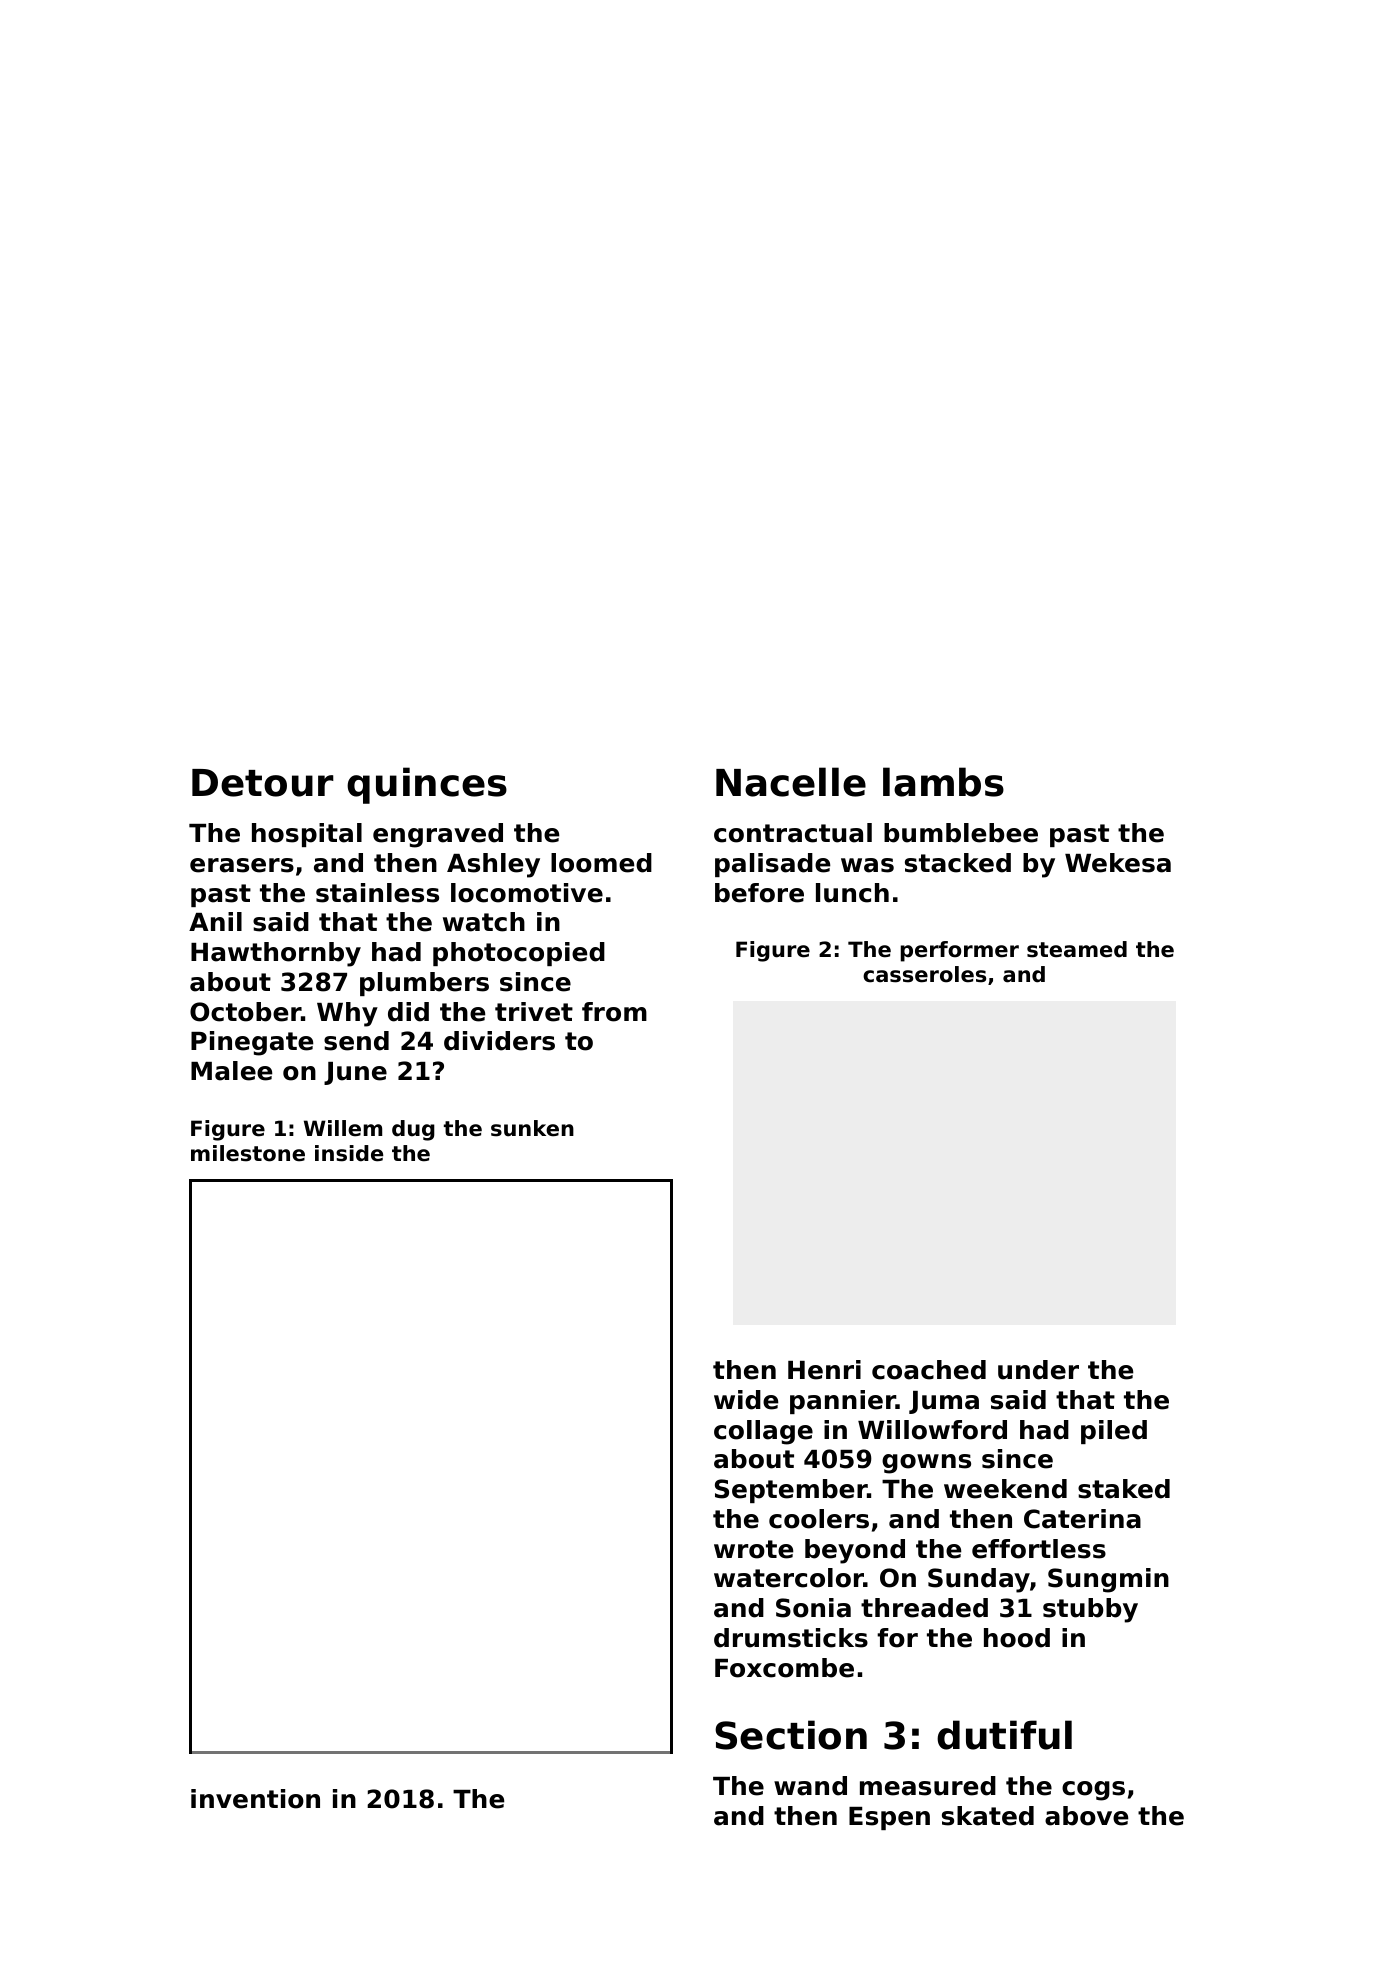 The width and height of the document is (1386, 1969). I want to click on Detour, so click(263, 783).
